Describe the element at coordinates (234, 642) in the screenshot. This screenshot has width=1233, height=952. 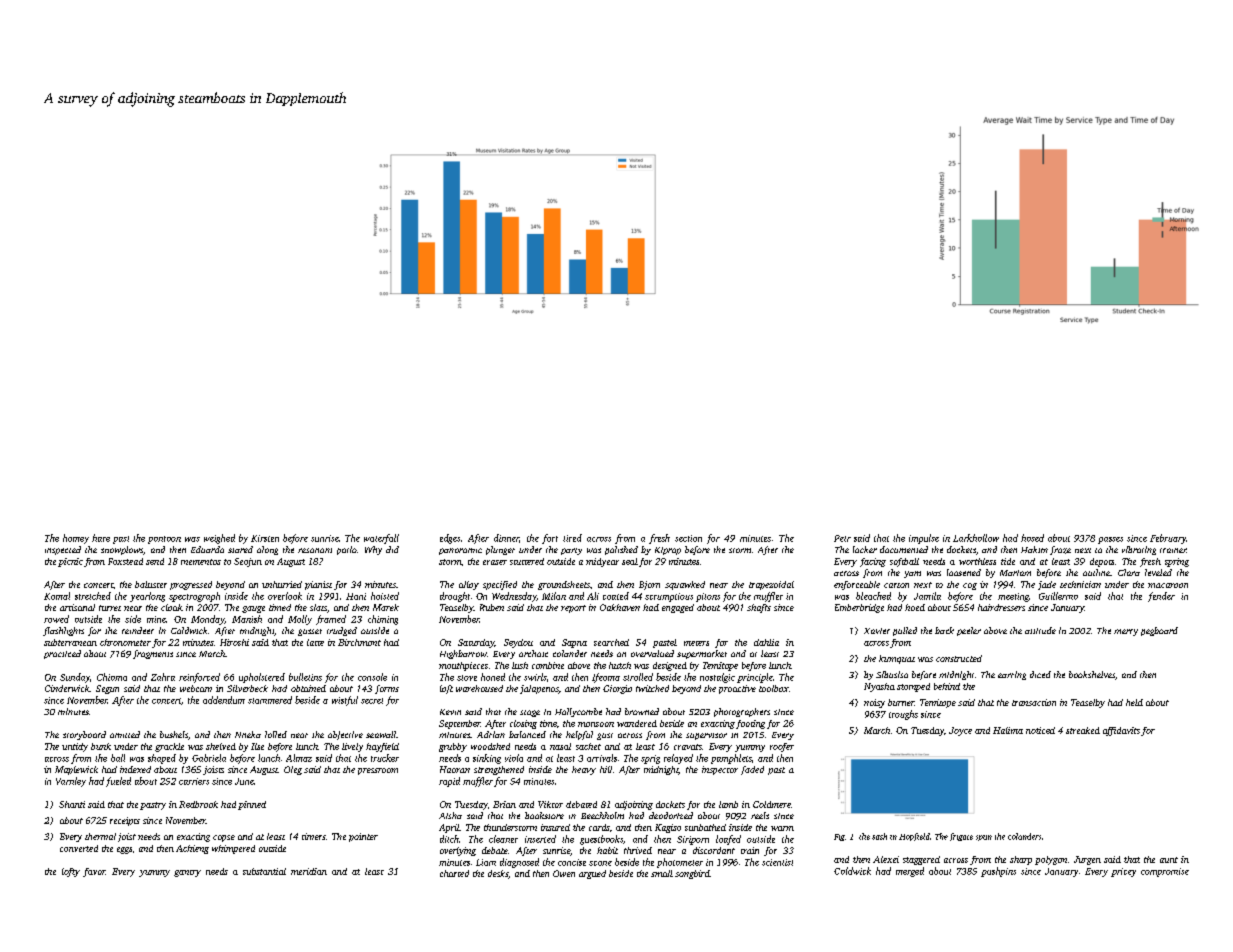
I see `Hiroshi` at that location.
